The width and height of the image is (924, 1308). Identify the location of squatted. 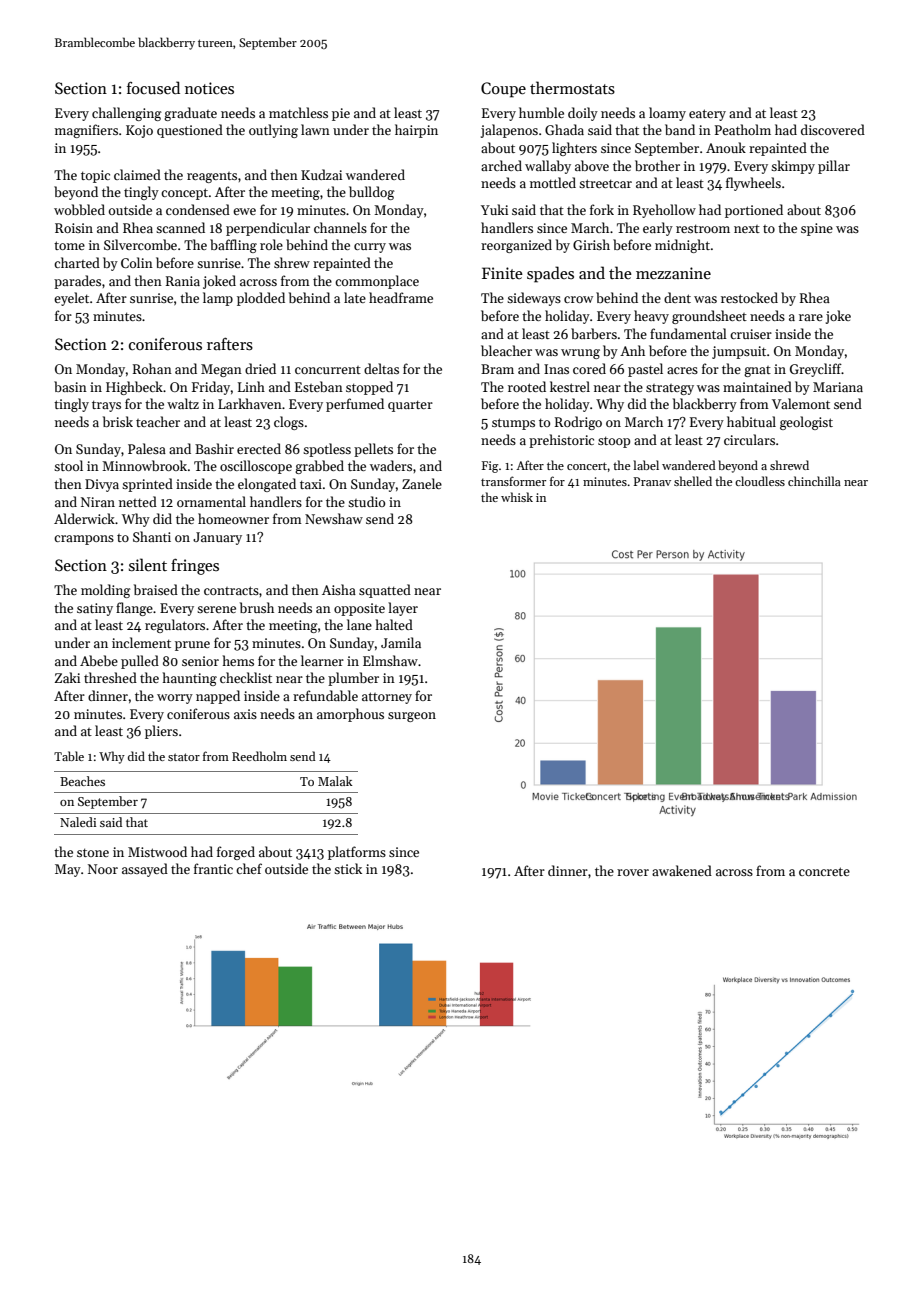
(385, 591).
